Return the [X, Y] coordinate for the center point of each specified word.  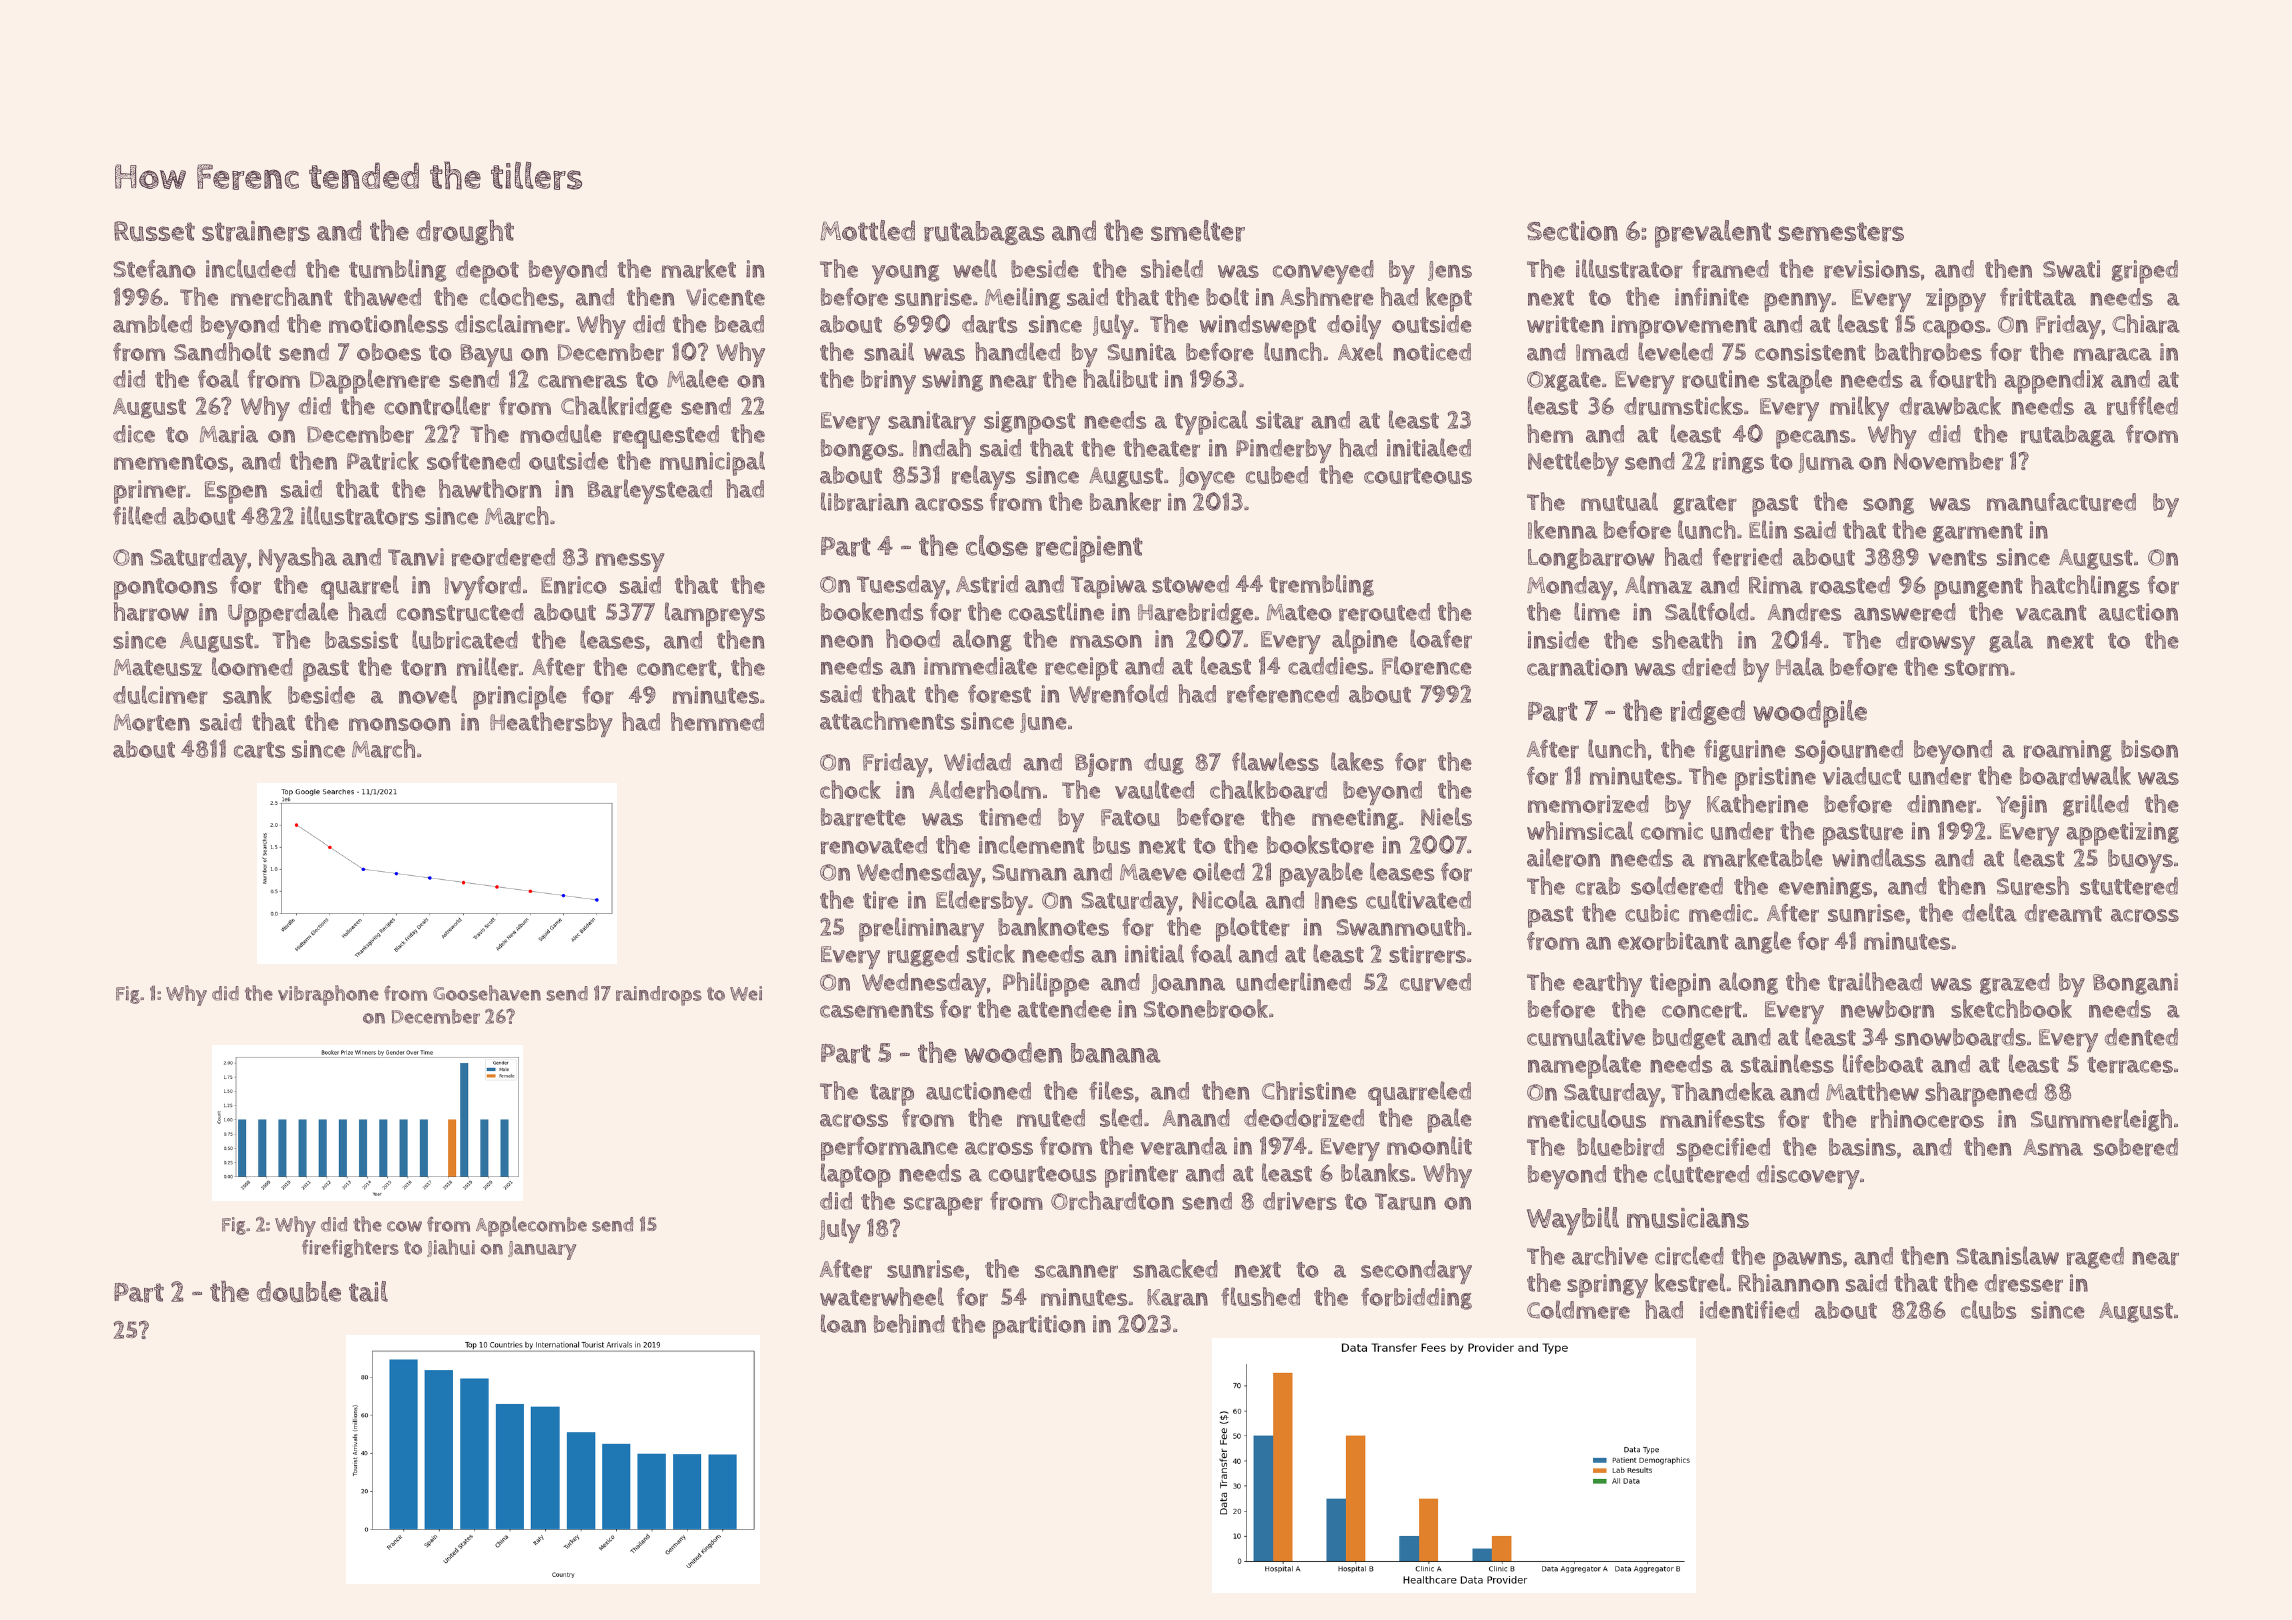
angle [1763, 942]
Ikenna [1563, 529]
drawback [1950, 405]
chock [850, 789]
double [299, 1292]
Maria [229, 434]
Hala [1800, 666]
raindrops [659, 996]
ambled [152, 323]
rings [1738, 463]
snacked [1175, 1268]
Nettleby [1573, 463]
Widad [977, 762]
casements [877, 1010]
